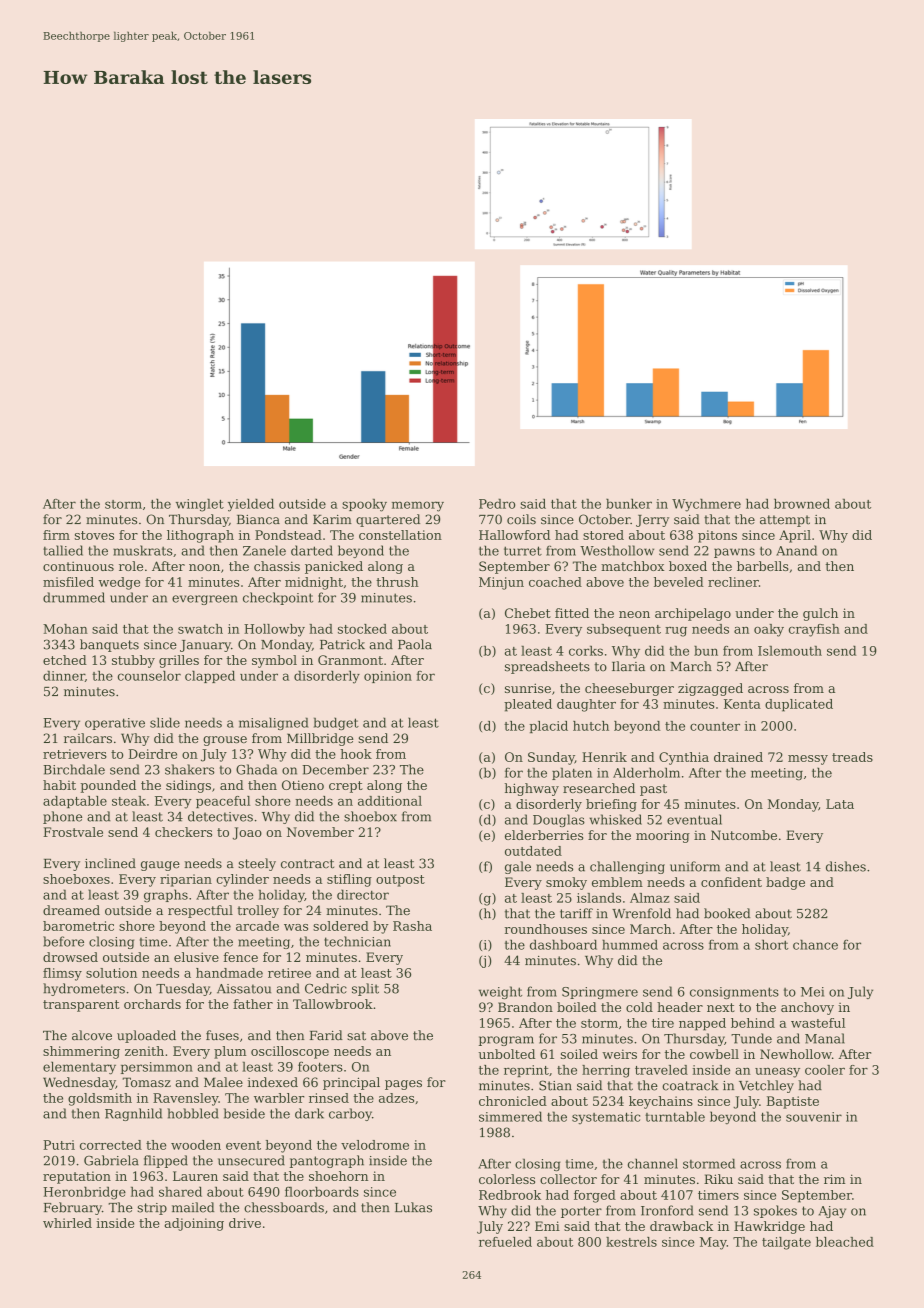 This screenshot has height=1308, width=924. What do you see at coordinates (629, 504) in the screenshot?
I see `bunker` at bounding box center [629, 504].
